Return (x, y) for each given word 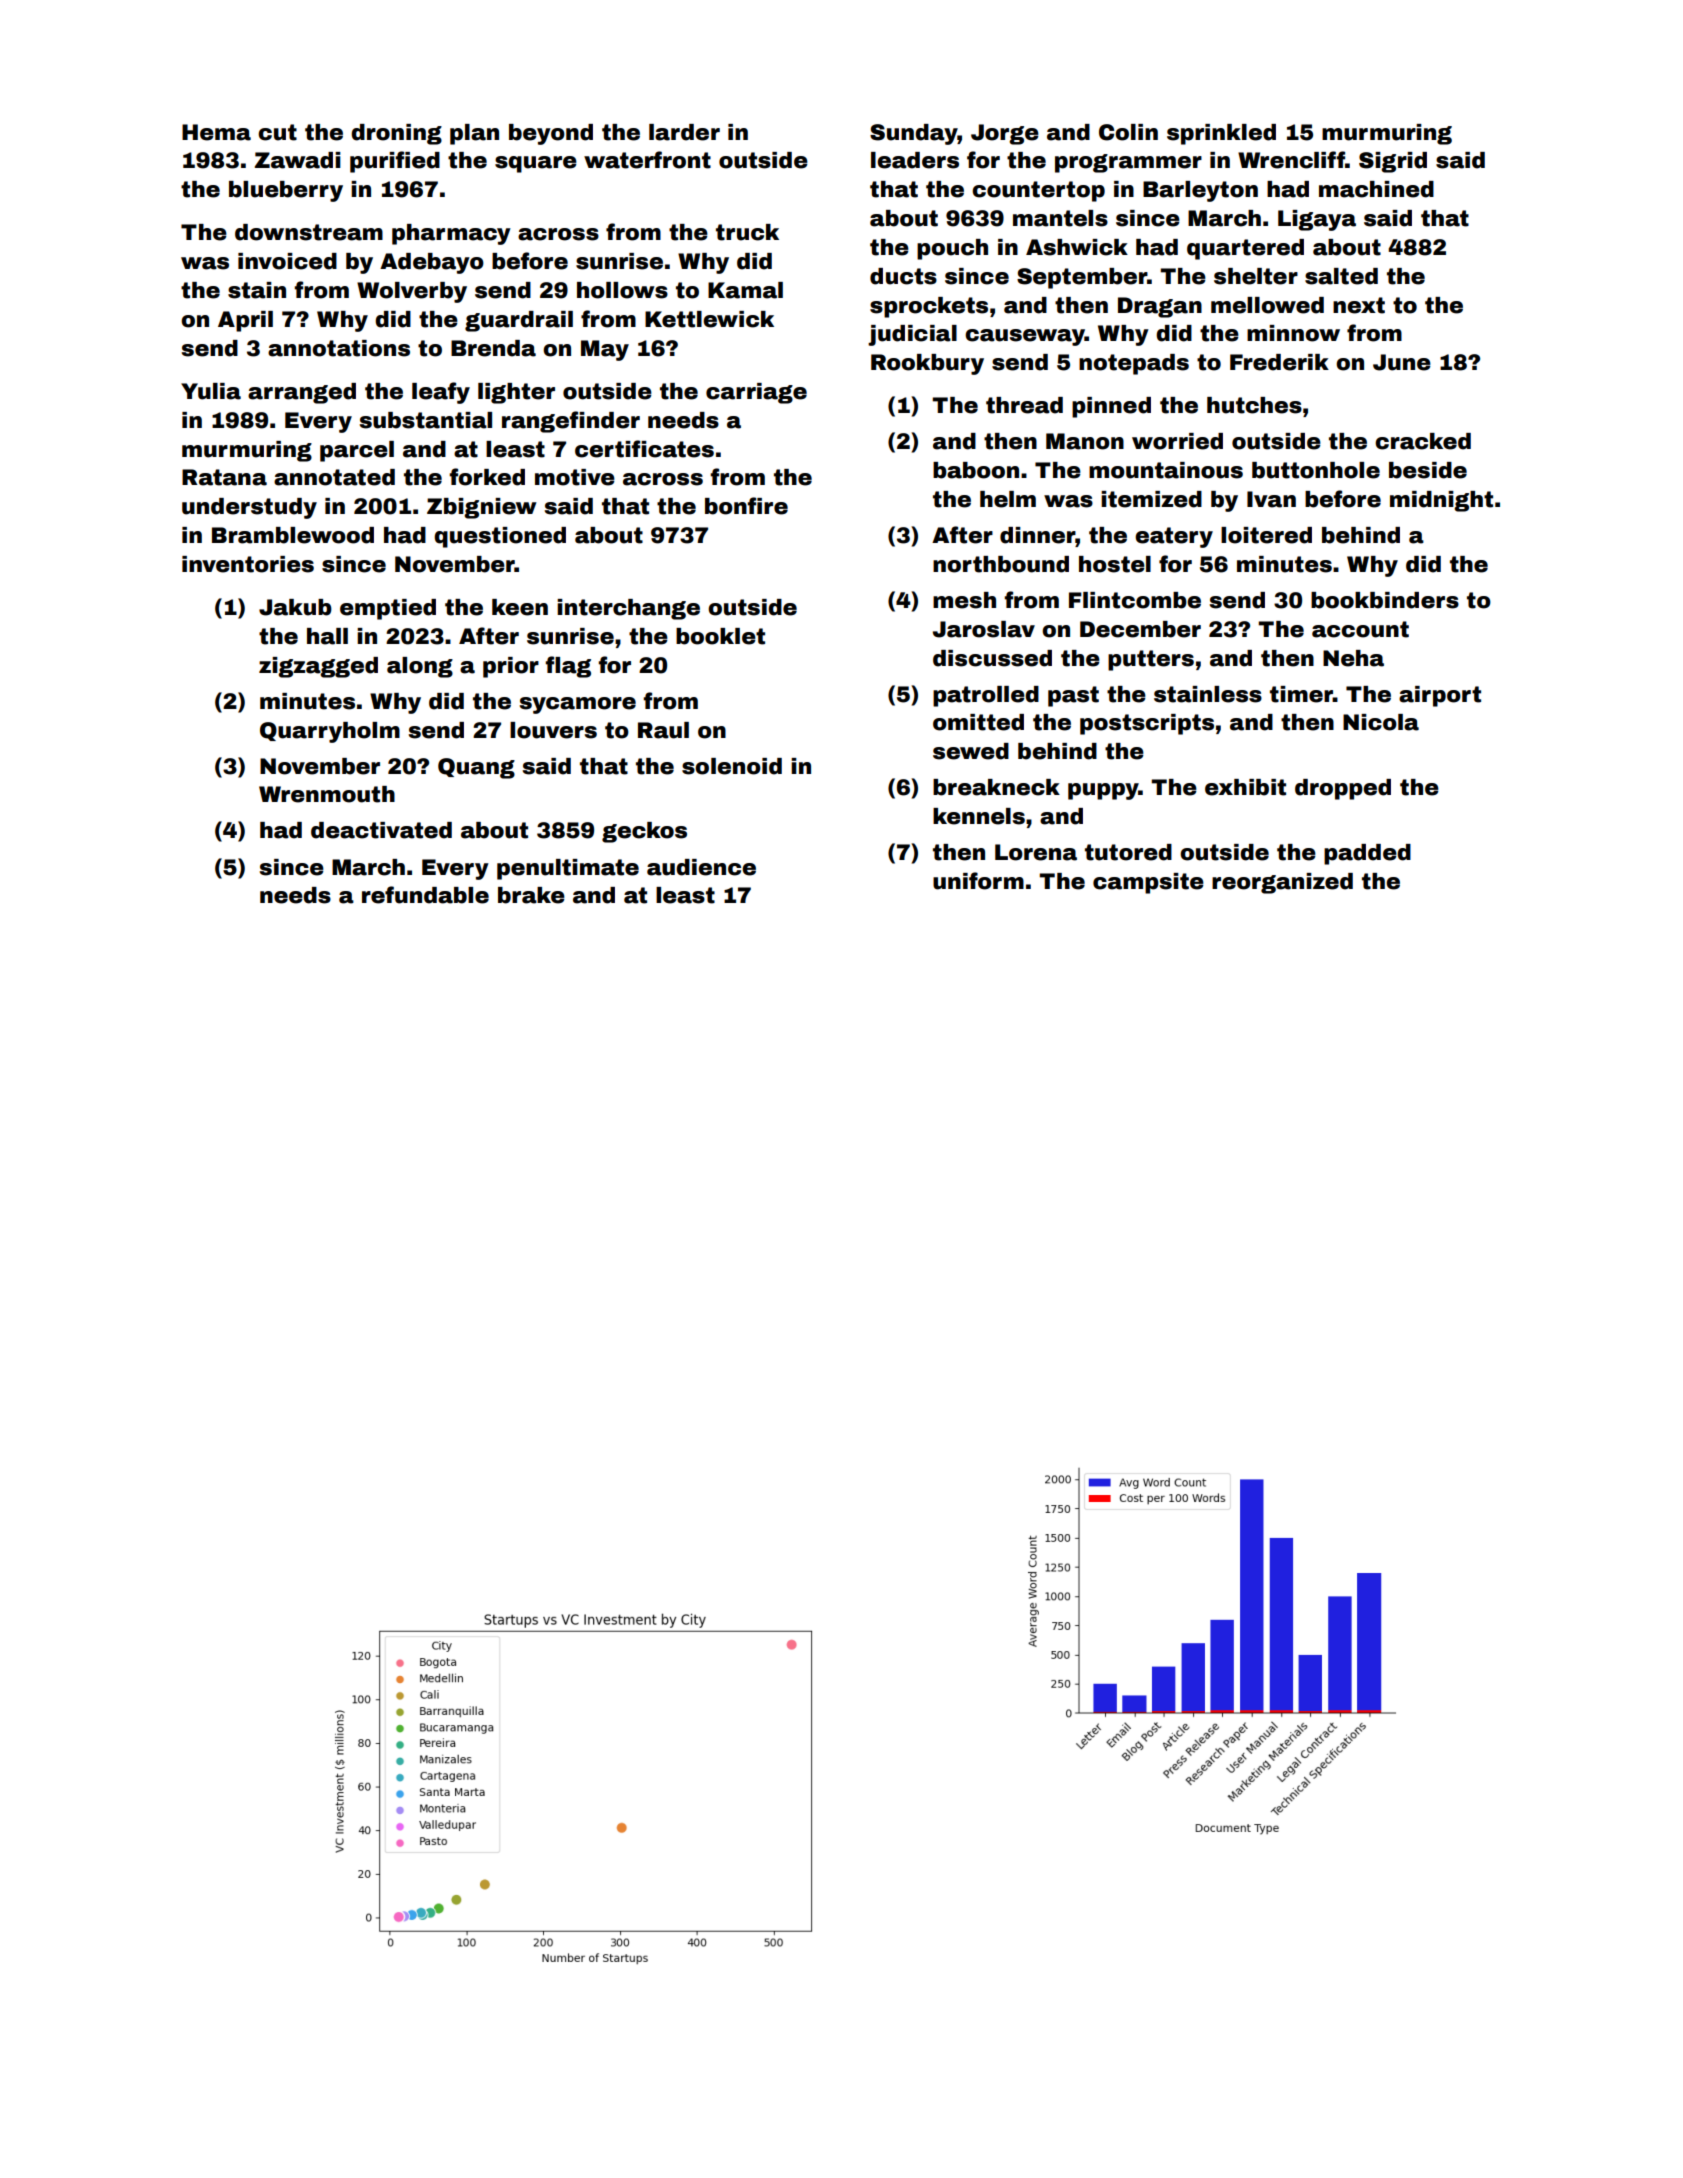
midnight (1441, 501)
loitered (1266, 535)
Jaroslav (984, 629)
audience (701, 867)
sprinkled (1221, 134)
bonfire (746, 506)
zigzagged (318, 667)
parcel (357, 451)
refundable (425, 895)
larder (684, 132)
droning (396, 134)
